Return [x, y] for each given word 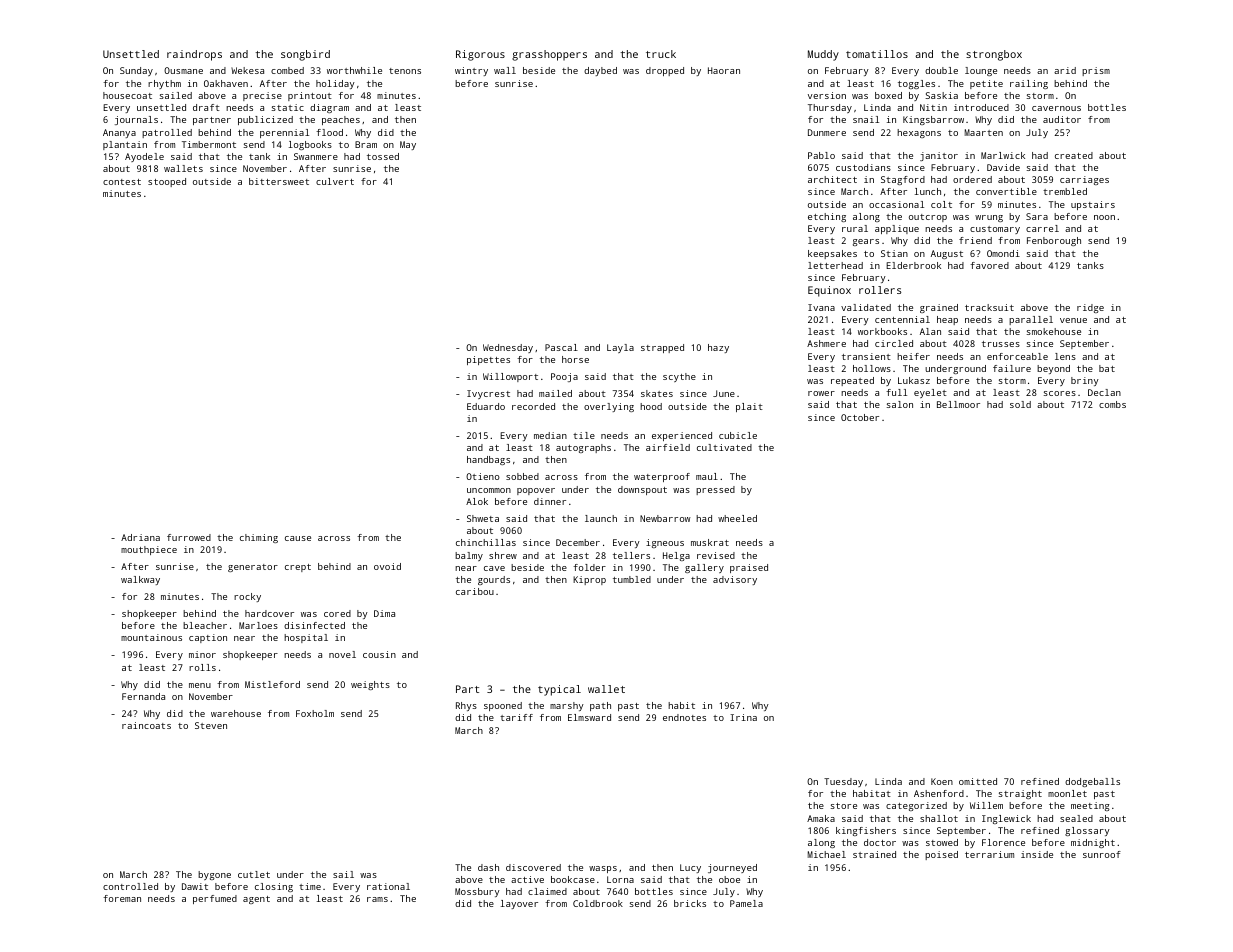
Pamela [746, 903]
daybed [600, 71]
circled [894, 343]
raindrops [194, 55]
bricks [690, 903]
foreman [122, 898]
